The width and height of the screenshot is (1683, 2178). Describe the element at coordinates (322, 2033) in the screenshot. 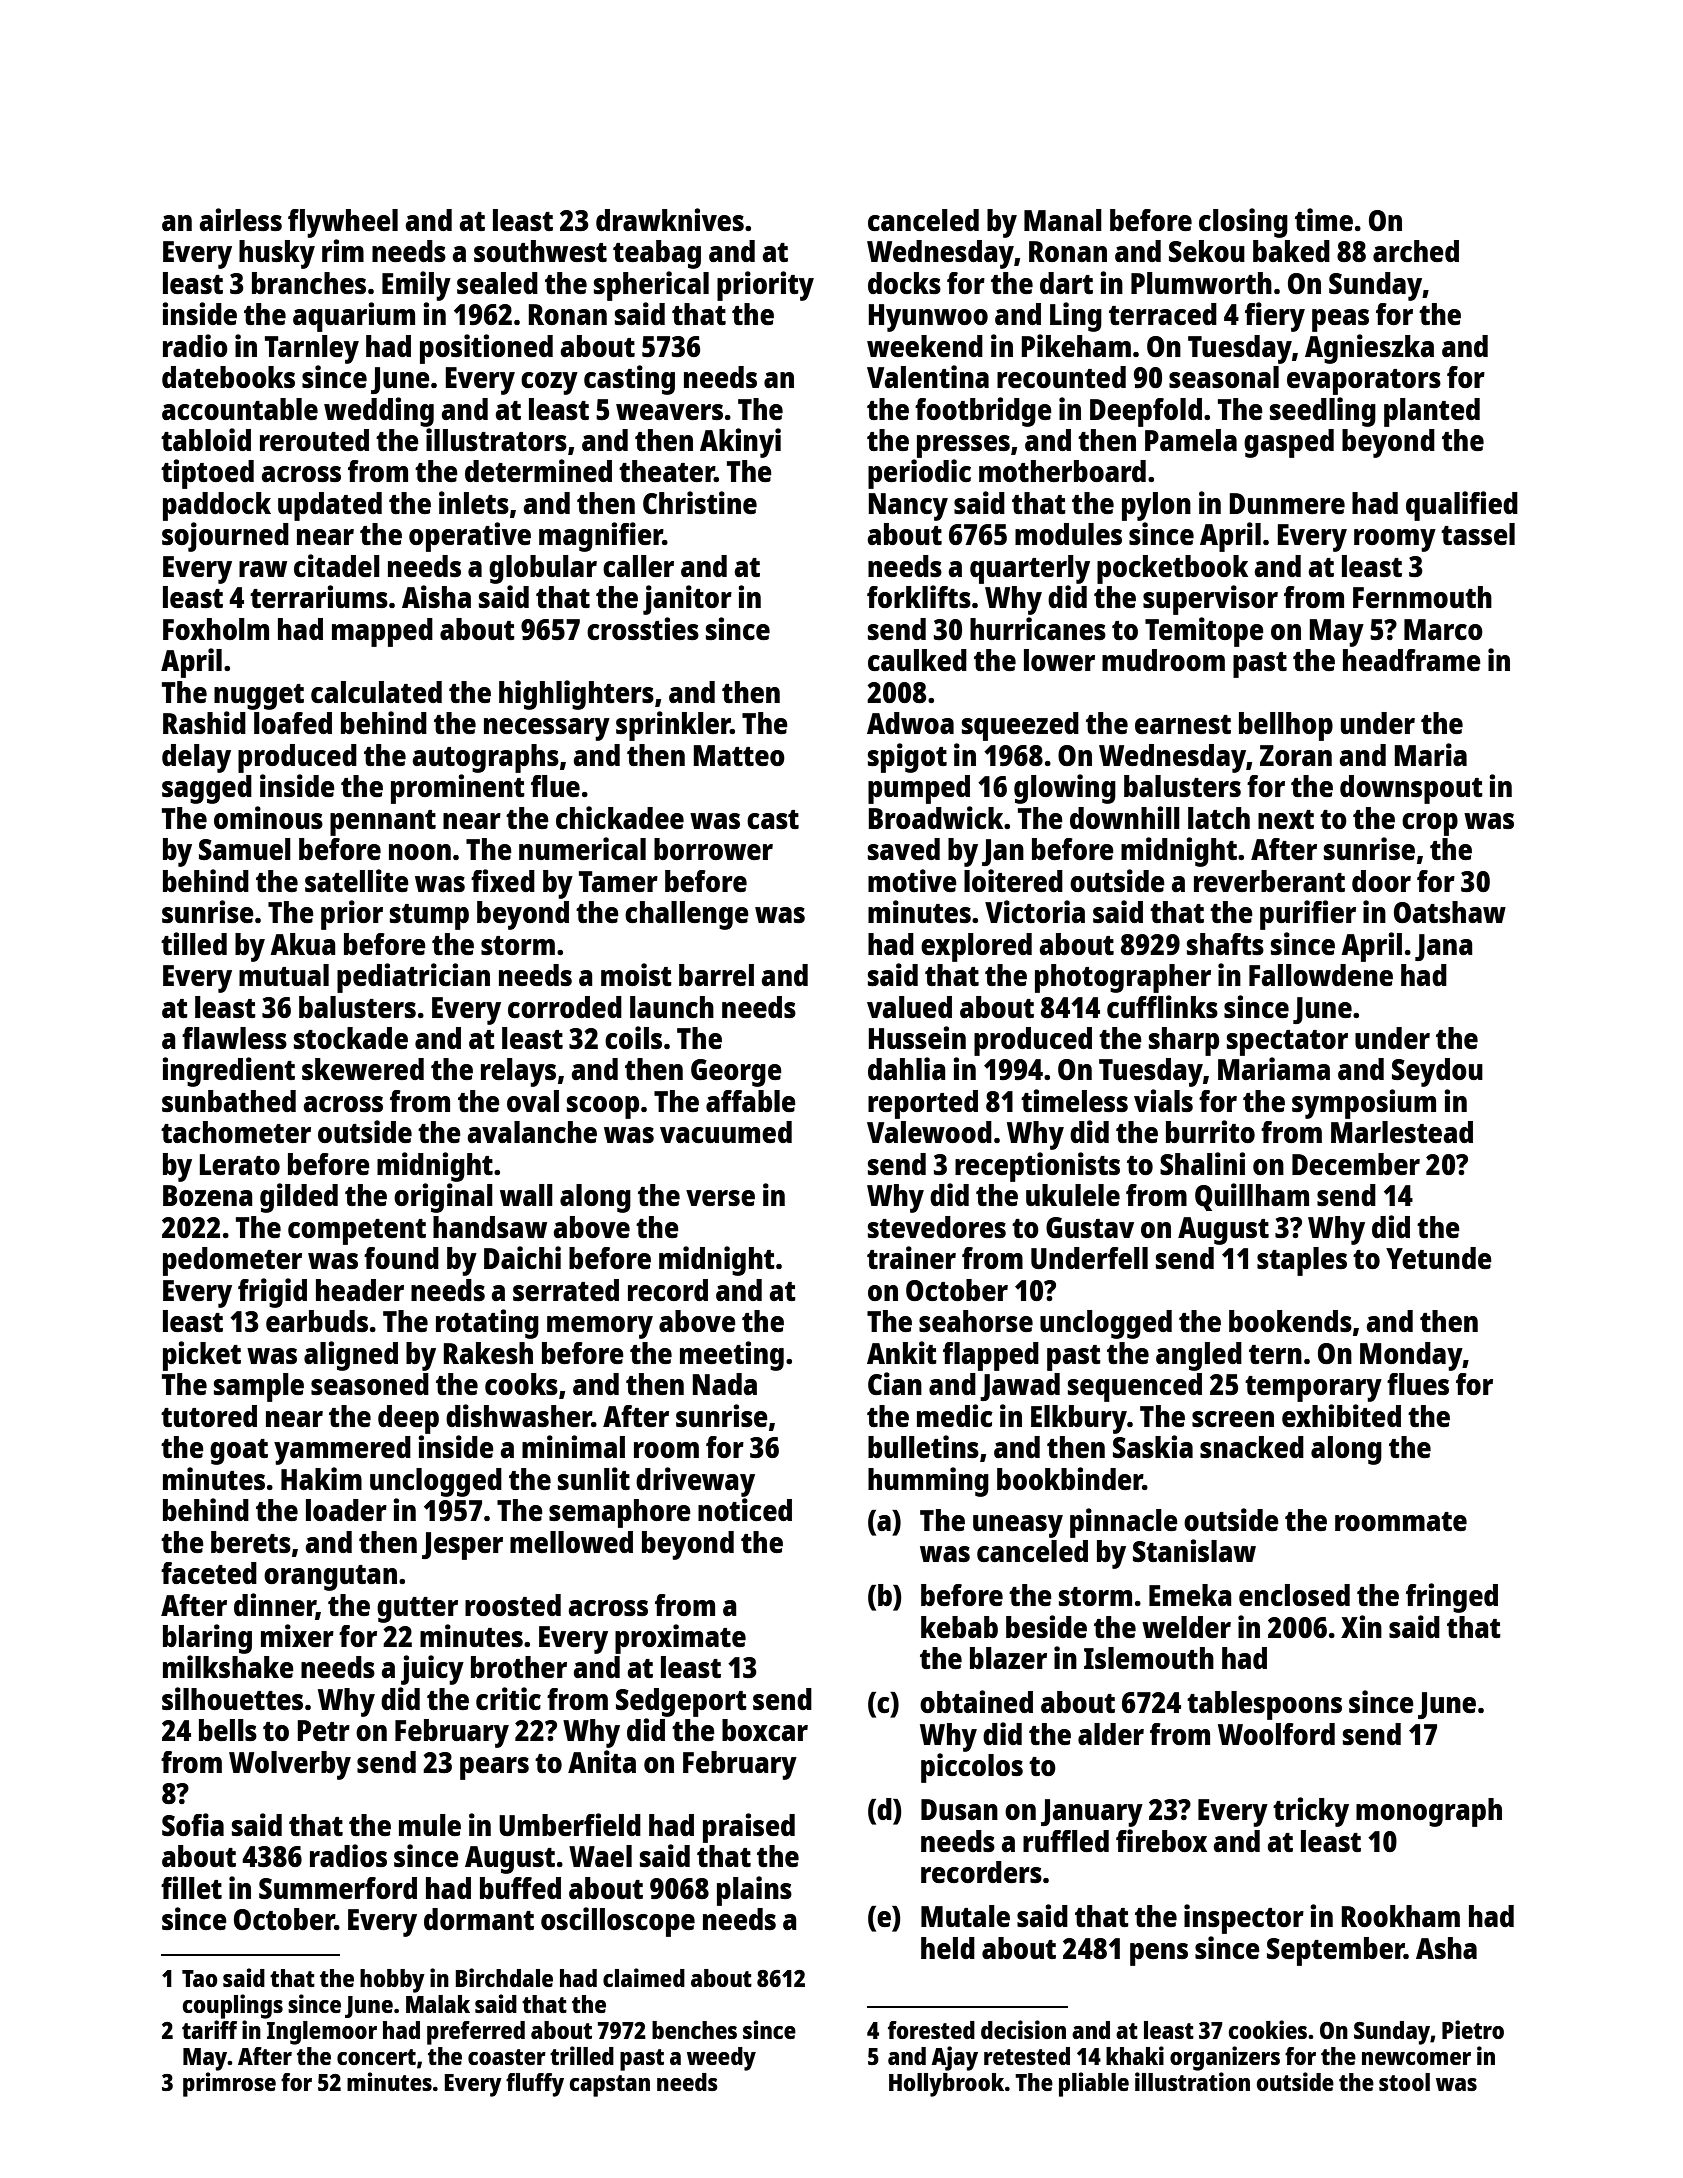

I see `Inglemoor` at that location.
